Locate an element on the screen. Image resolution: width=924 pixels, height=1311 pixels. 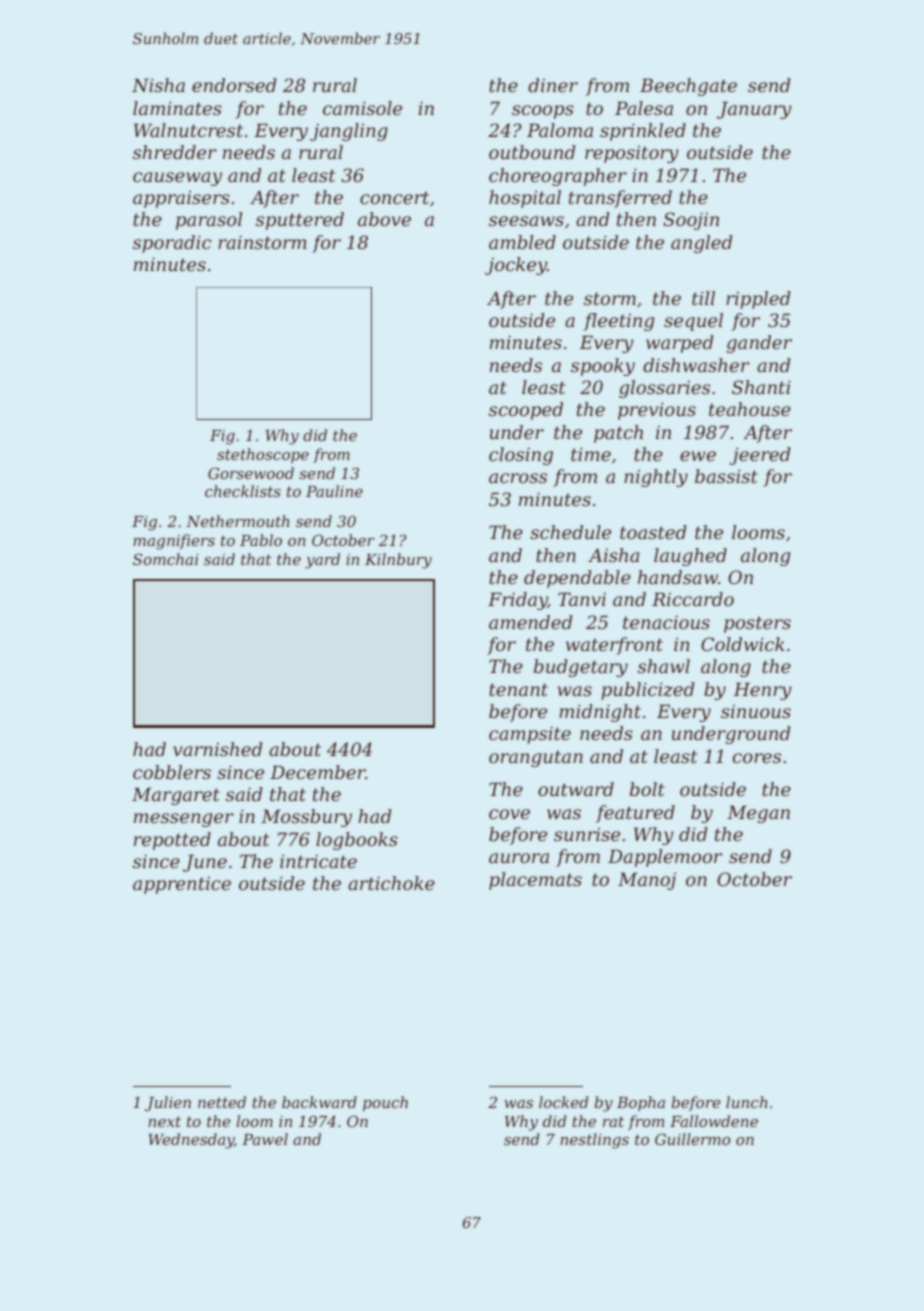
Somchai is located at coordinates (166, 559).
